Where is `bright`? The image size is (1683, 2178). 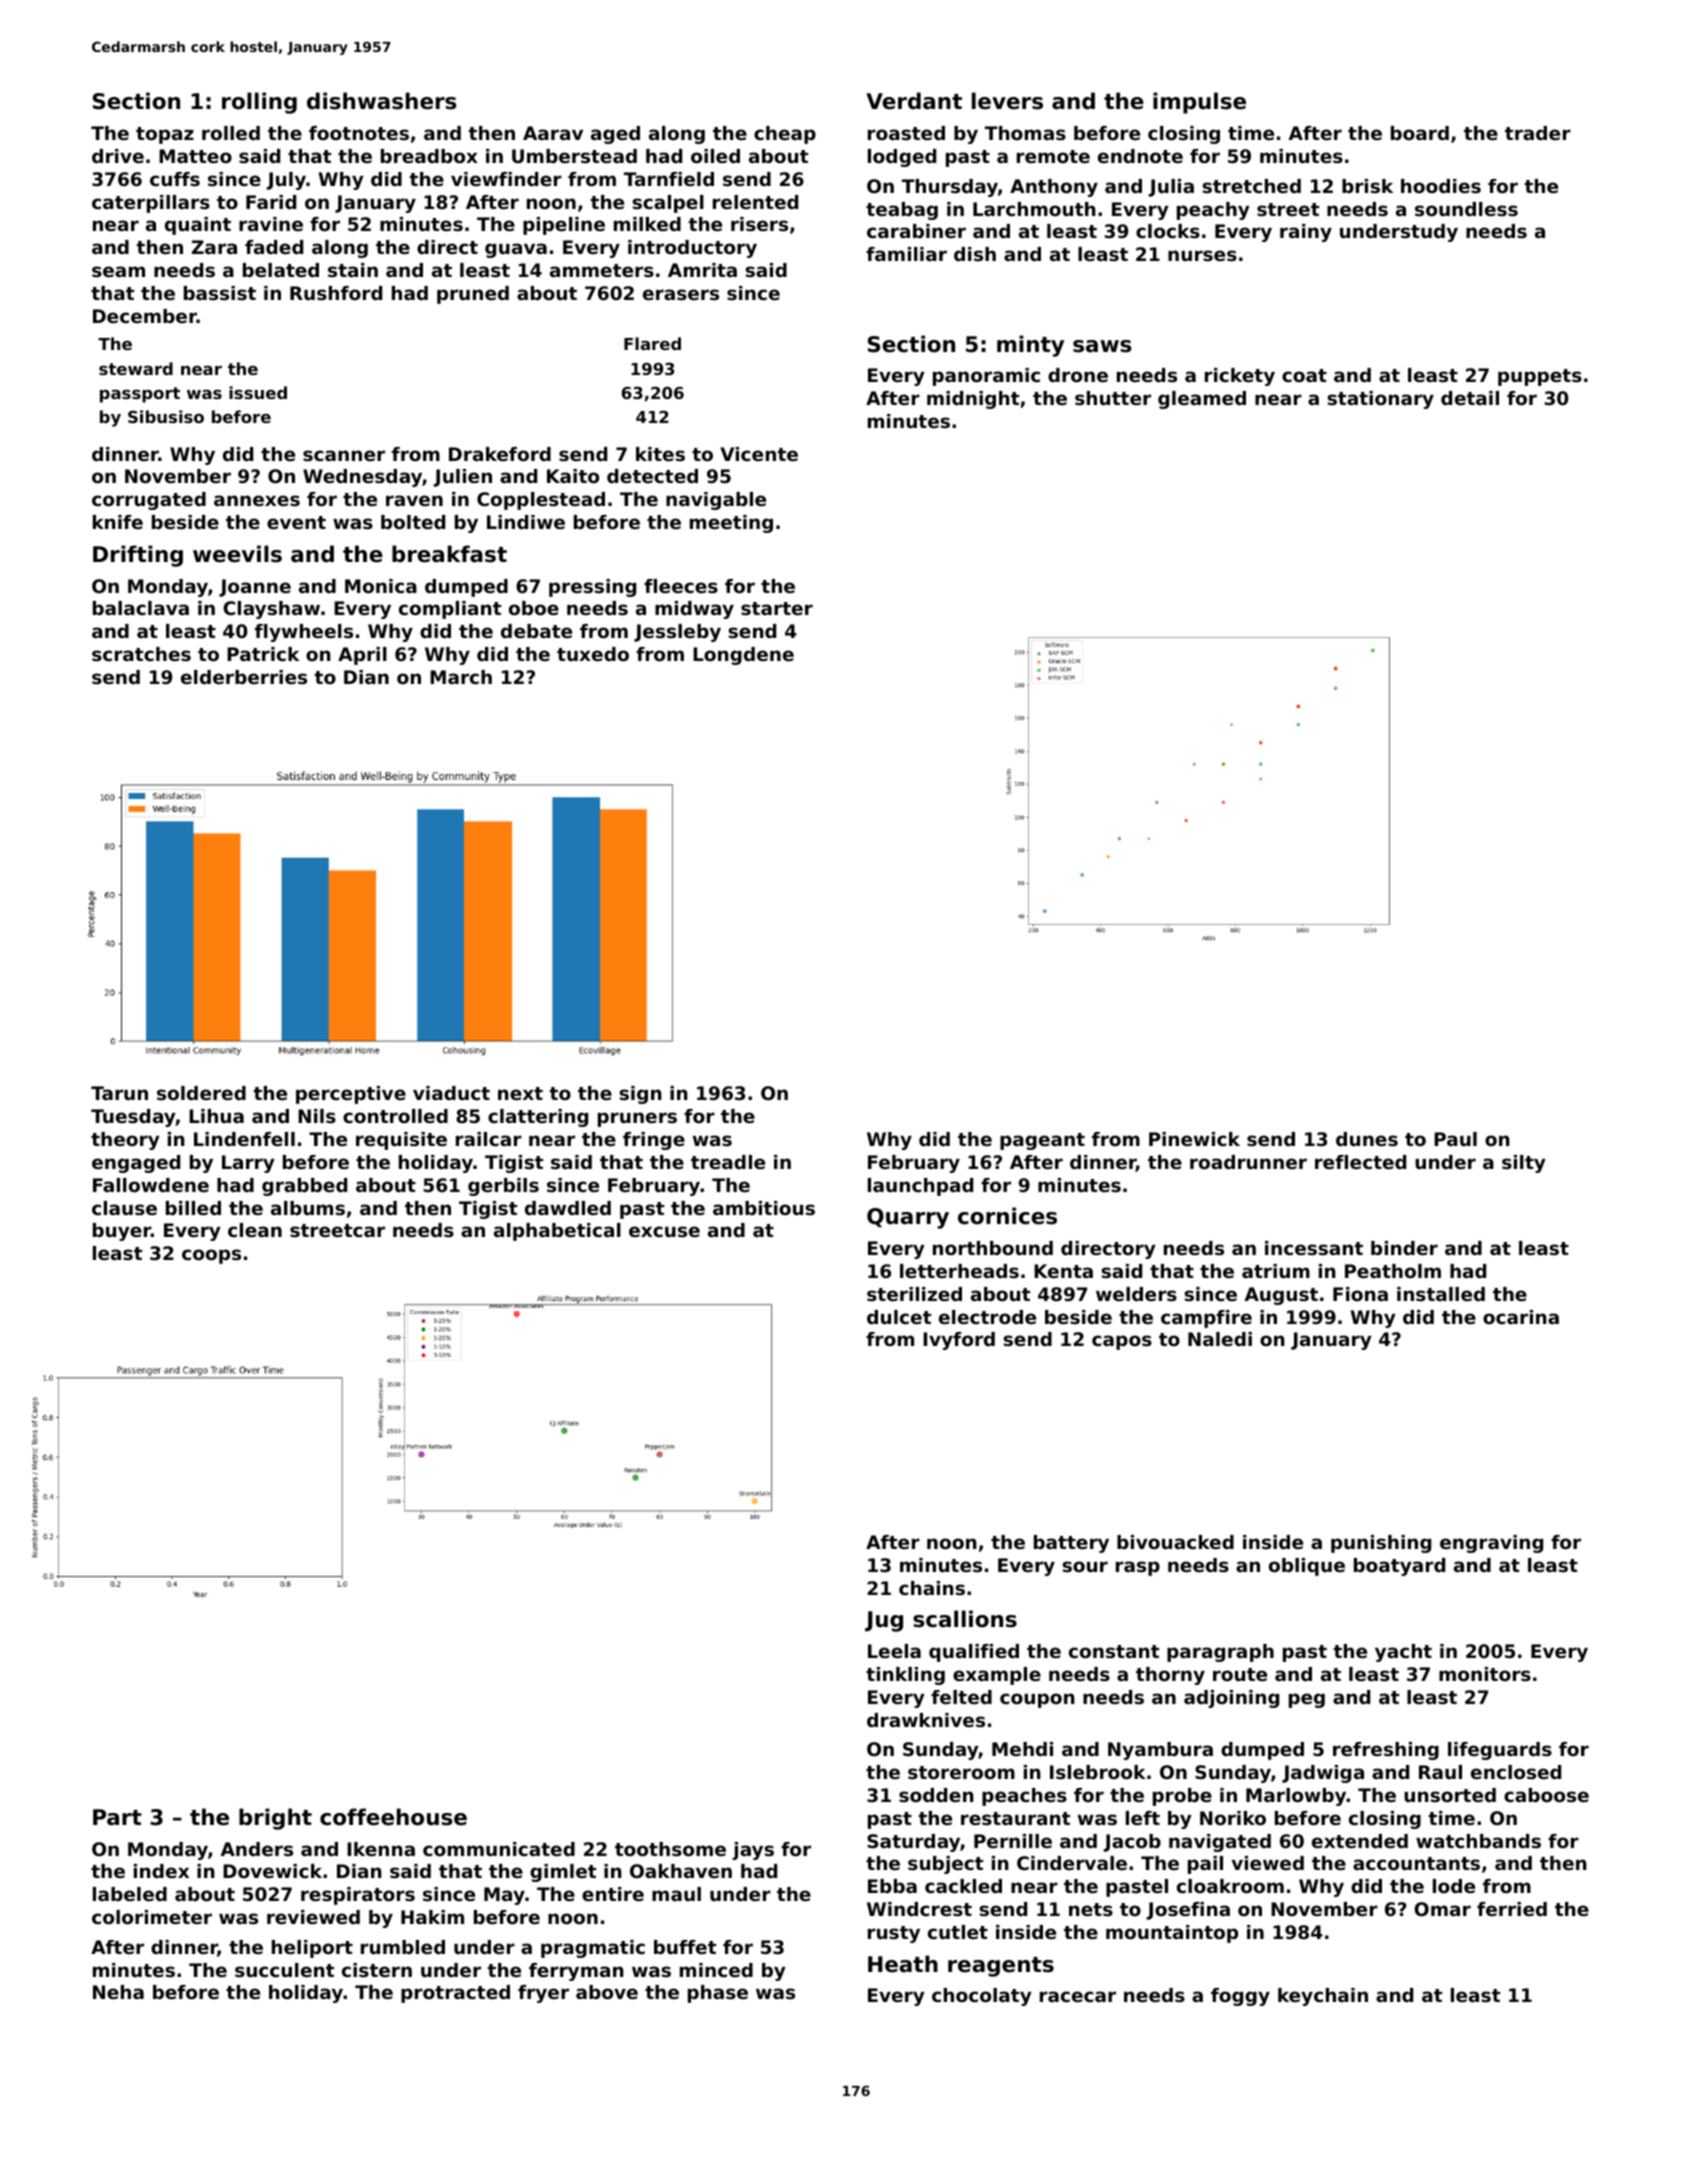
bright is located at coordinates (275, 1819).
